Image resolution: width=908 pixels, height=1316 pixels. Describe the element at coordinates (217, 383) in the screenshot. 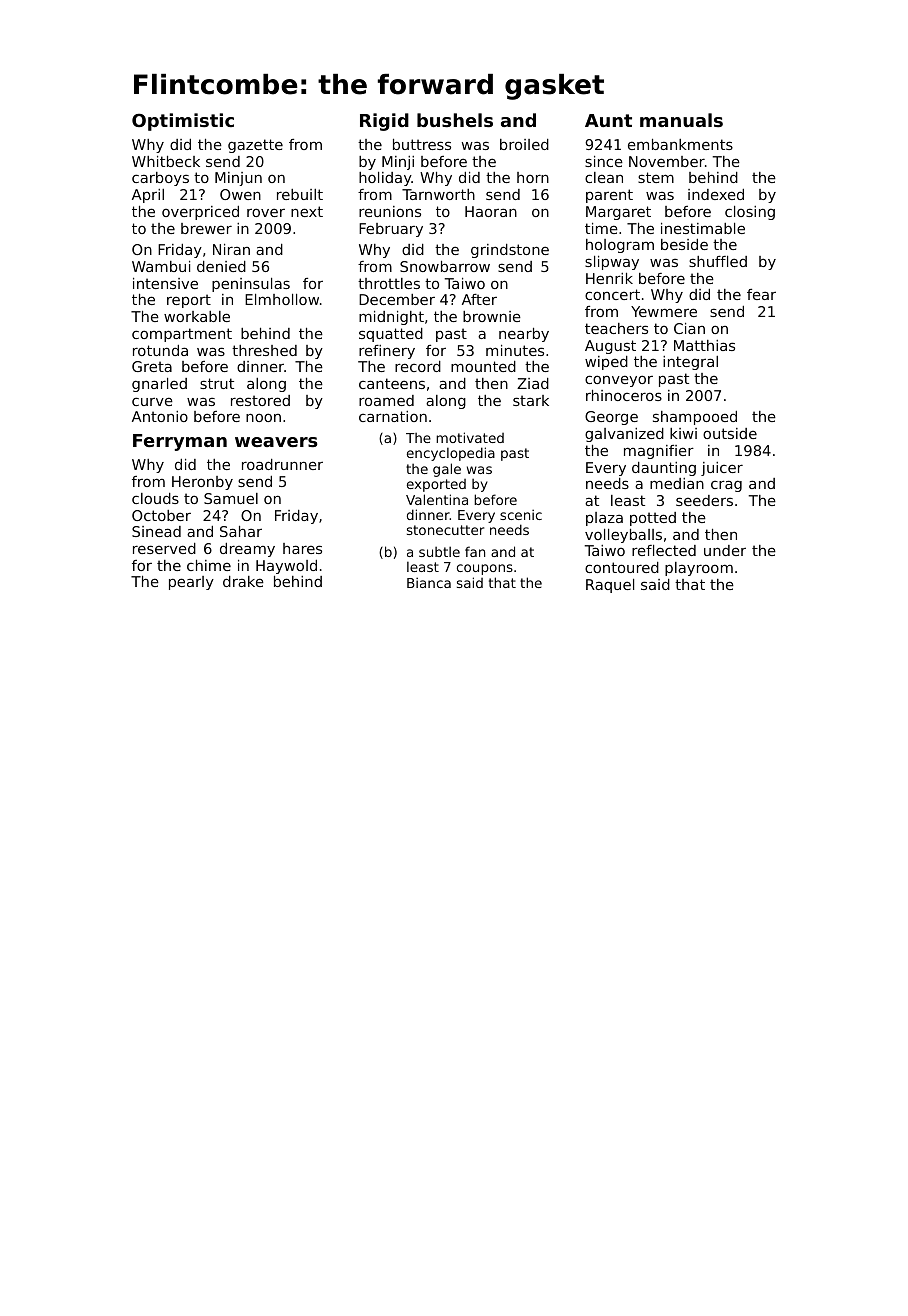

I see `strut` at that location.
